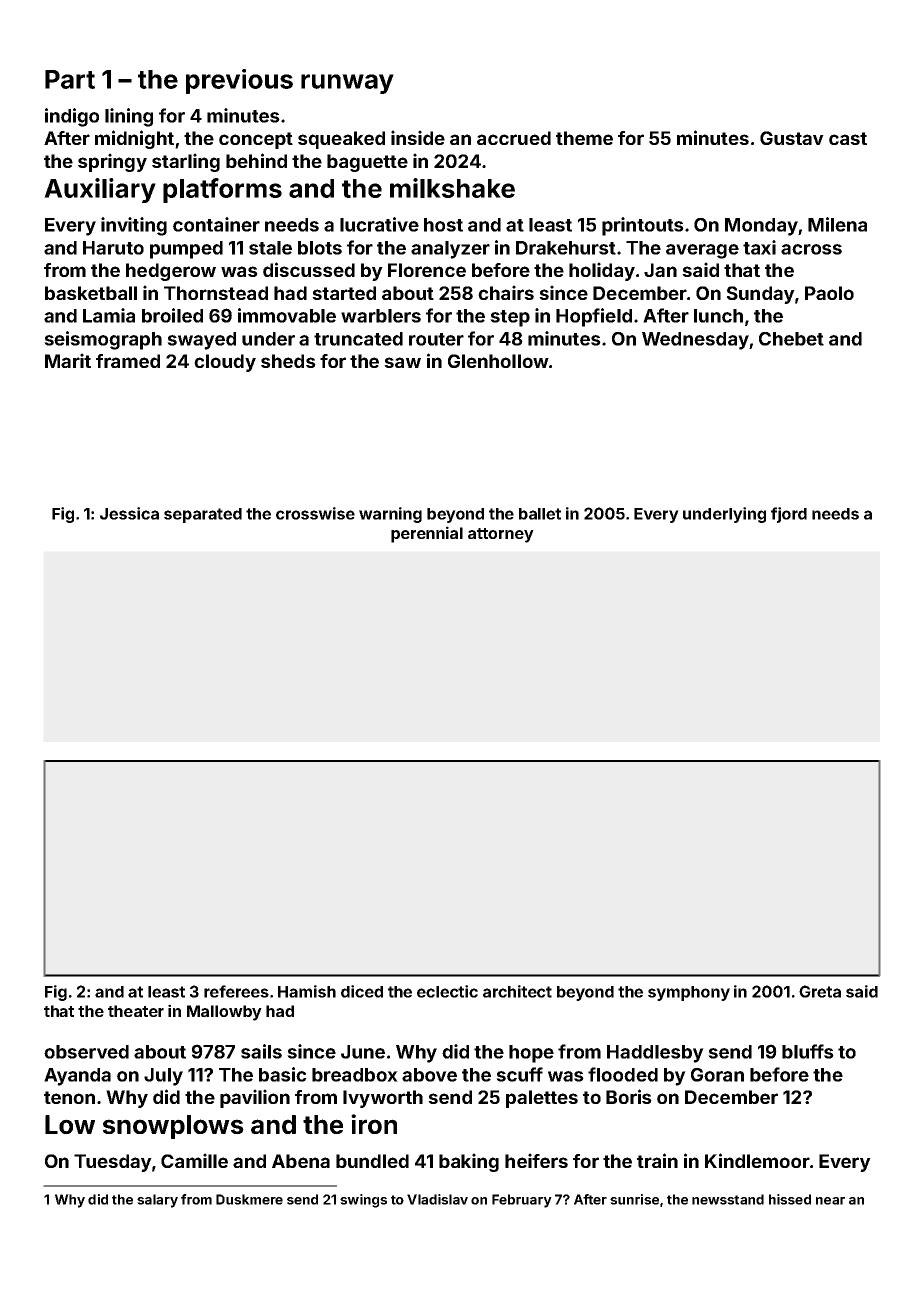 The image size is (924, 1308). Describe the element at coordinates (540, 514) in the screenshot. I see `ballet` at that location.
